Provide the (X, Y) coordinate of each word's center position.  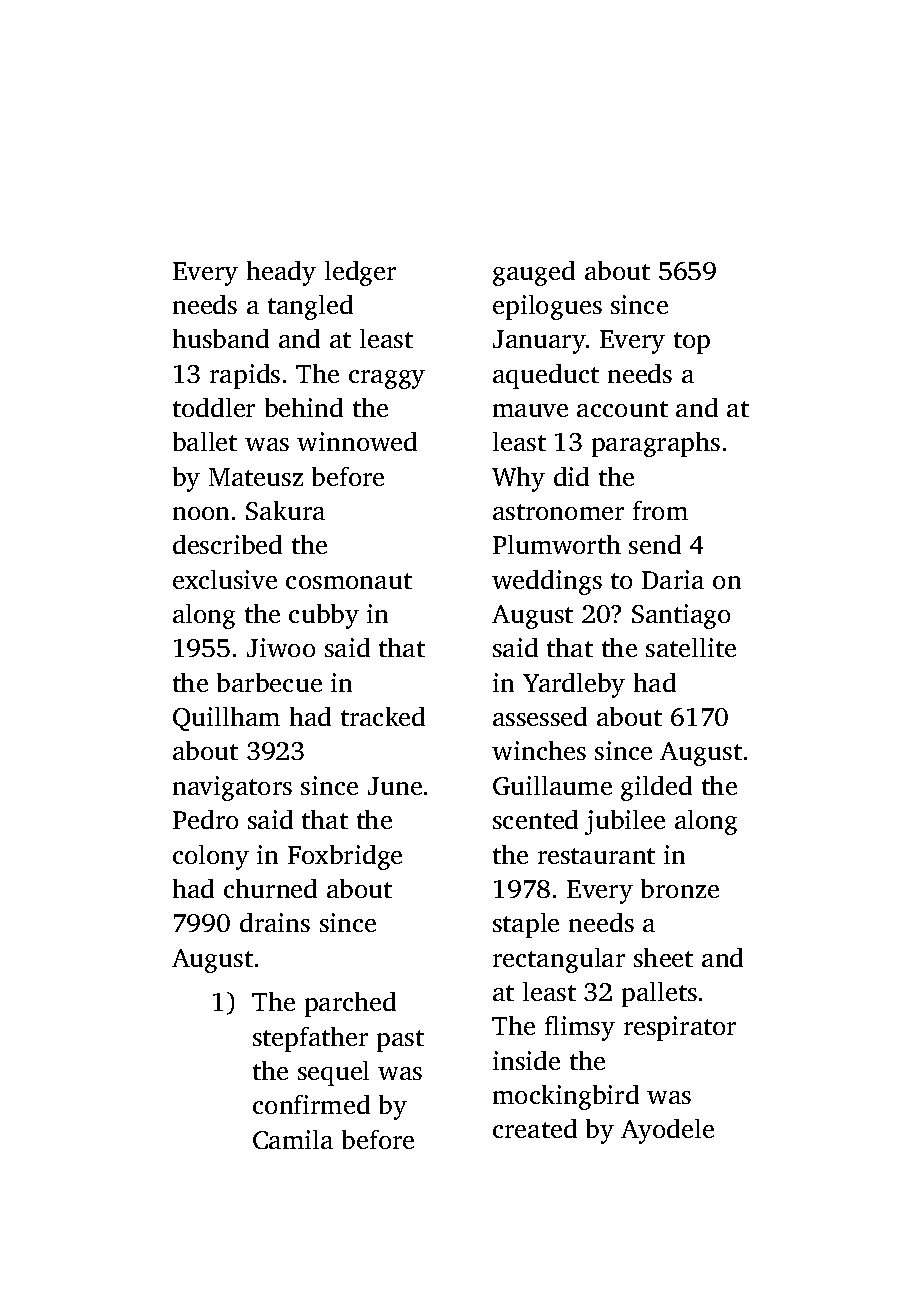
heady (281, 273)
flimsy (580, 1028)
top (692, 343)
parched (350, 1004)
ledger (360, 273)
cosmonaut (349, 581)
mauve (530, 410)
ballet (205, 441)
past (400, 1041)
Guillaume (552, 785)
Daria (673, 579)
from (660, 510)
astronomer (558, 512)
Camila (293, 1139)
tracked (383, 716)
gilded (656, 788)
